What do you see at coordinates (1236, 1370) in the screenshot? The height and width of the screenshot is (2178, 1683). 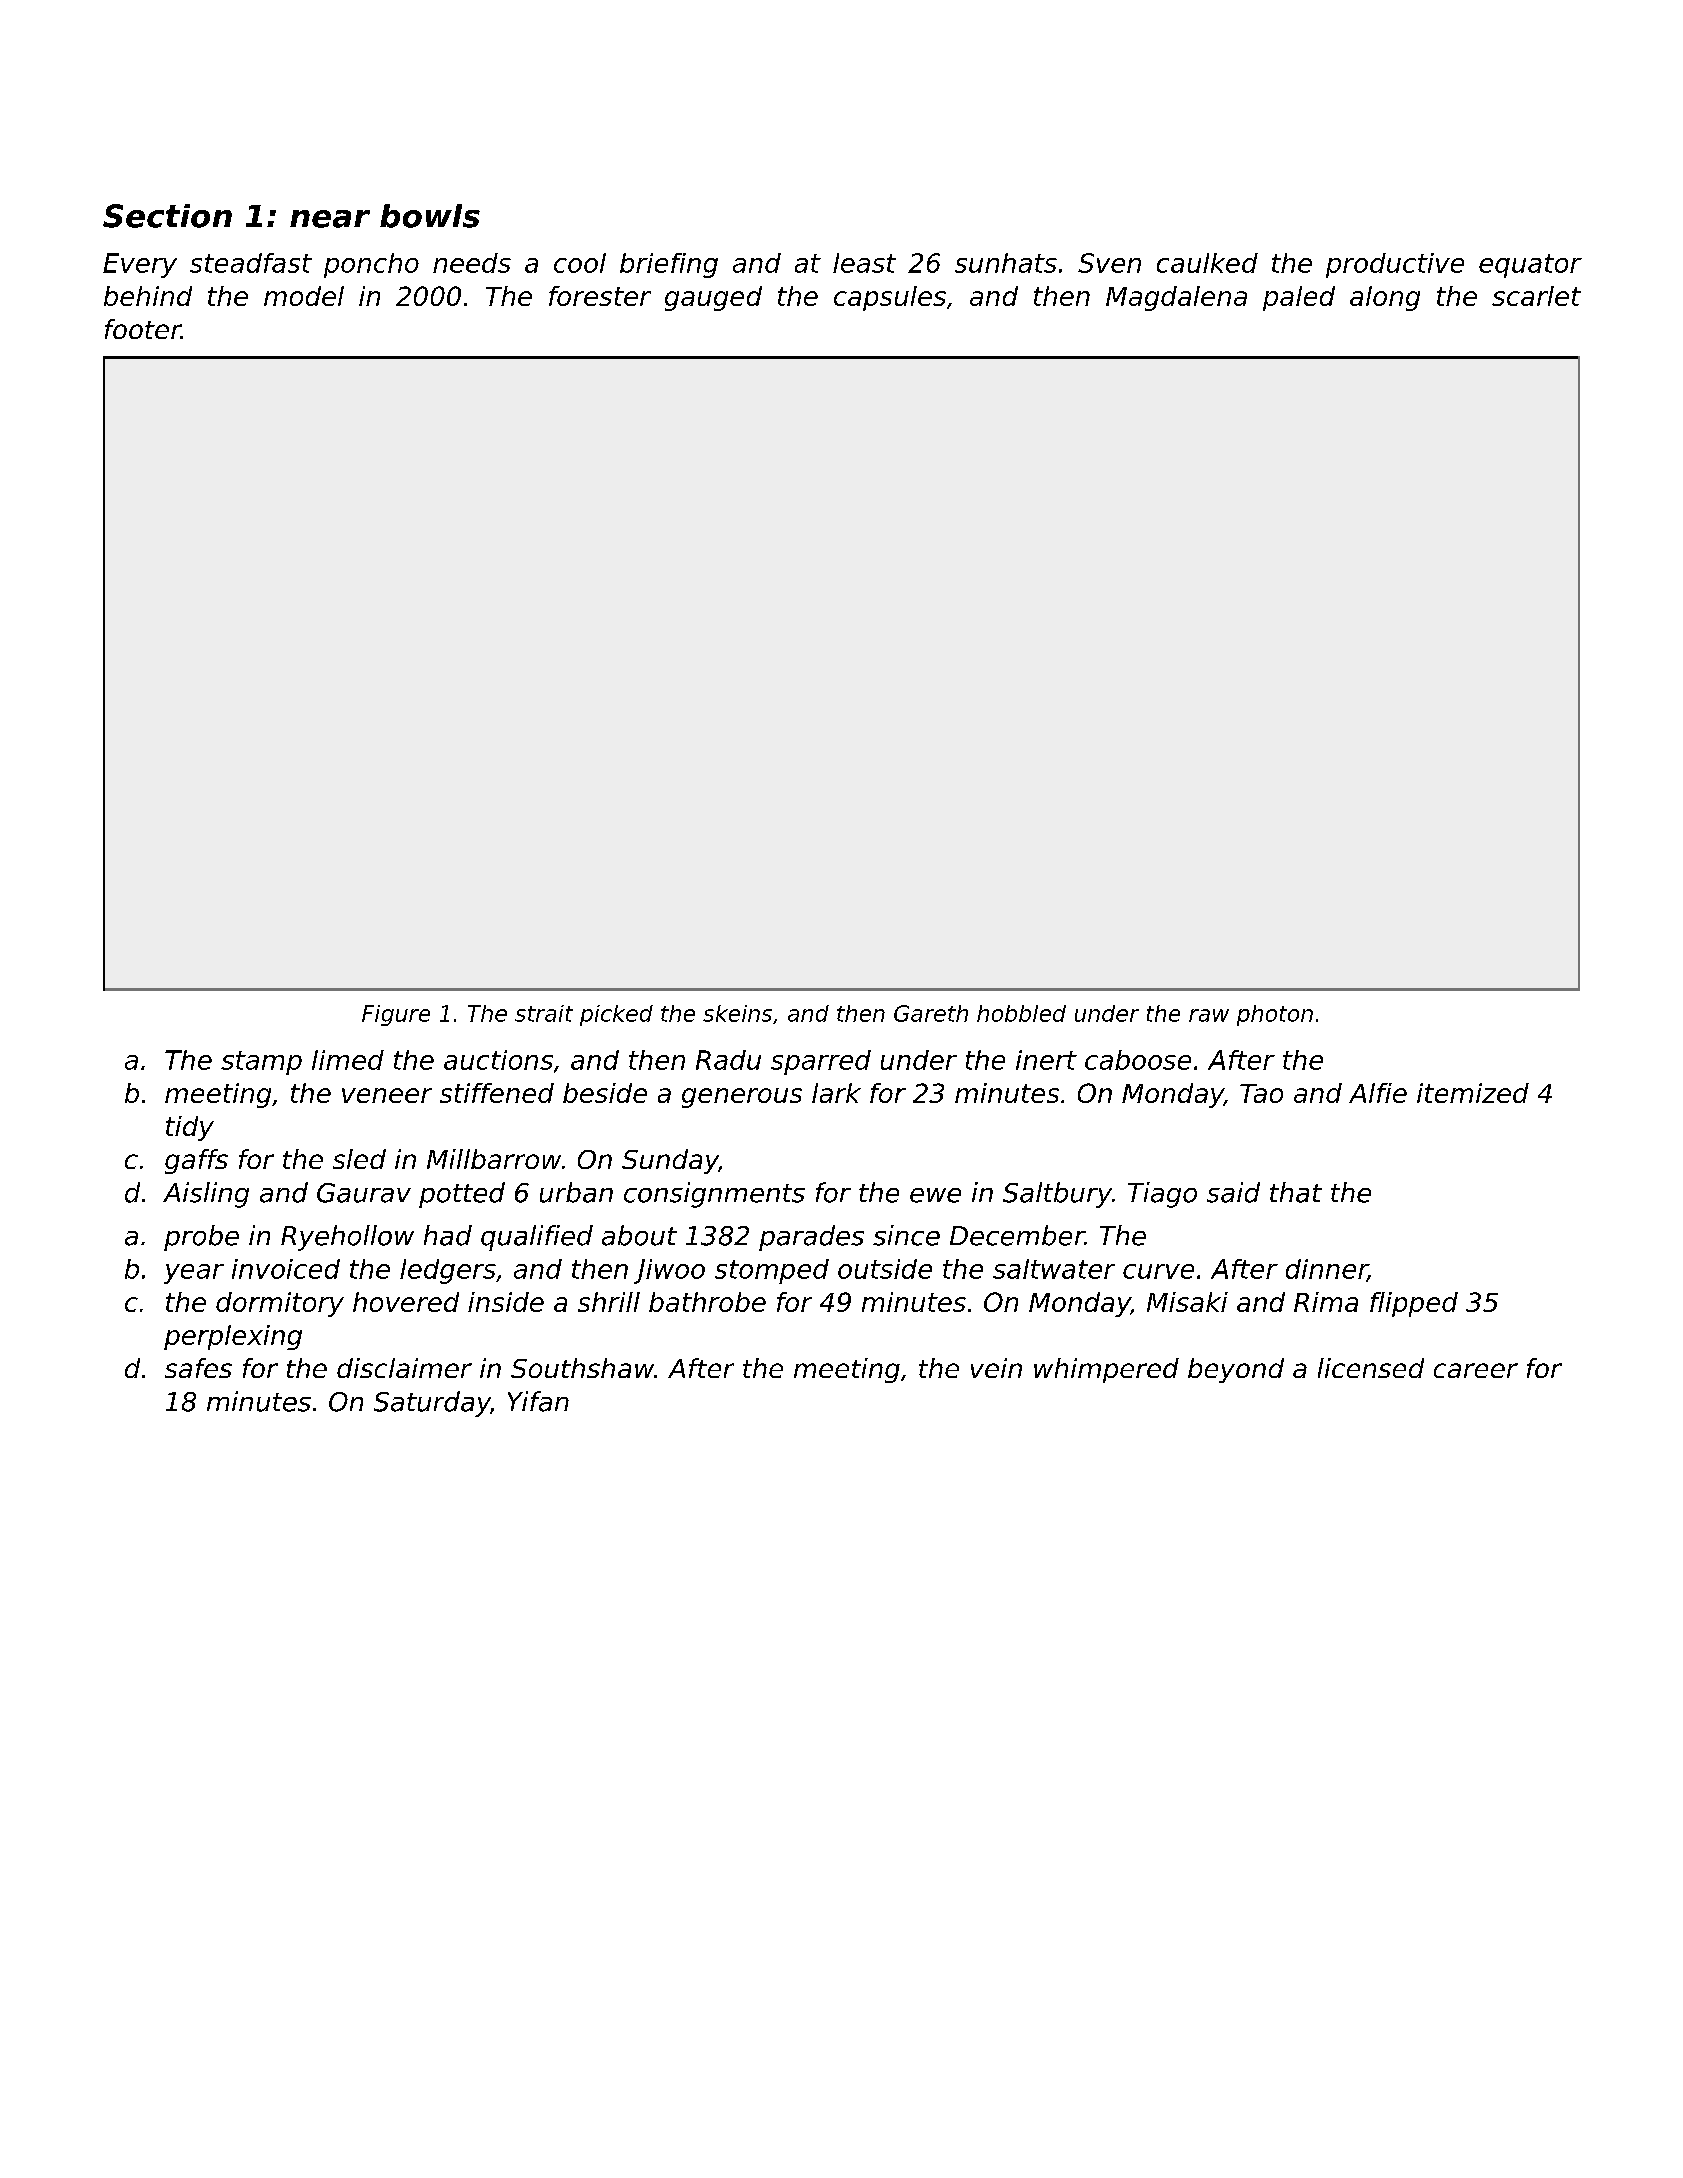 I see `beyond` at bounding box center [1236, 1370].
